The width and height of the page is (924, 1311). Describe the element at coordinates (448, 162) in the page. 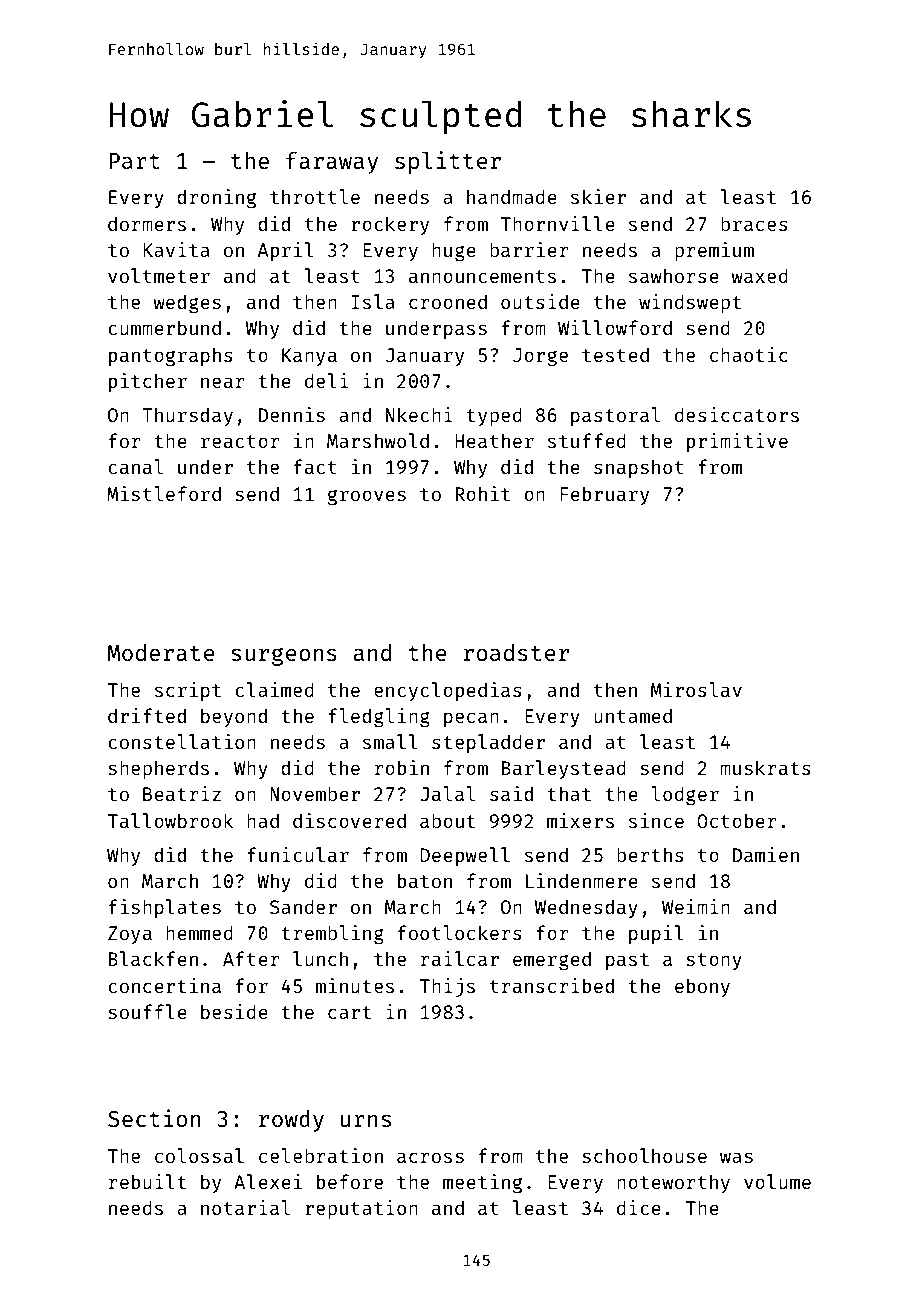

I see `splitter` at that location.
